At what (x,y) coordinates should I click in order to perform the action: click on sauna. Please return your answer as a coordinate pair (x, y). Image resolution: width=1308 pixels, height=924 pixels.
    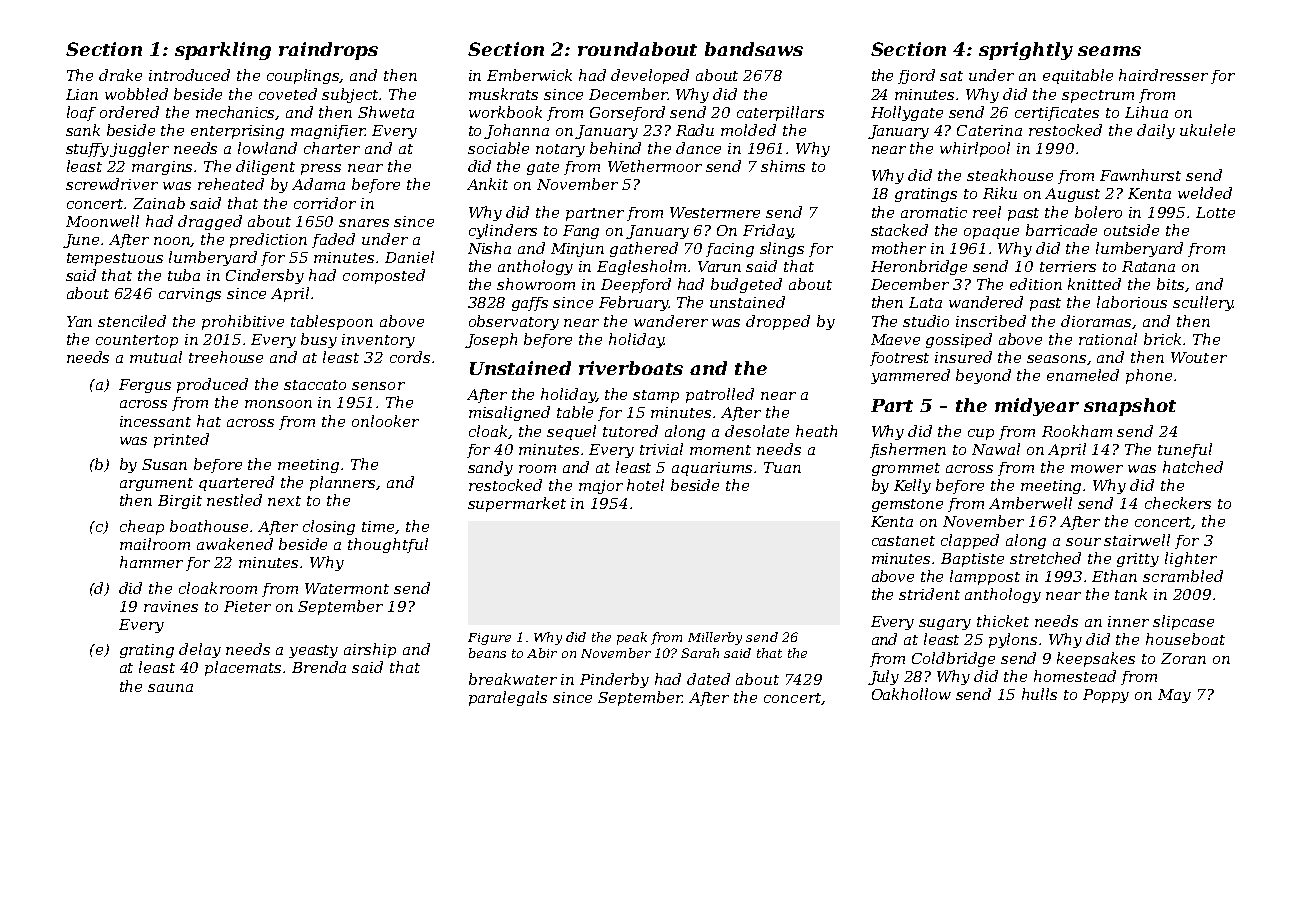
    Looking at the image, I should click on (170, 688).
